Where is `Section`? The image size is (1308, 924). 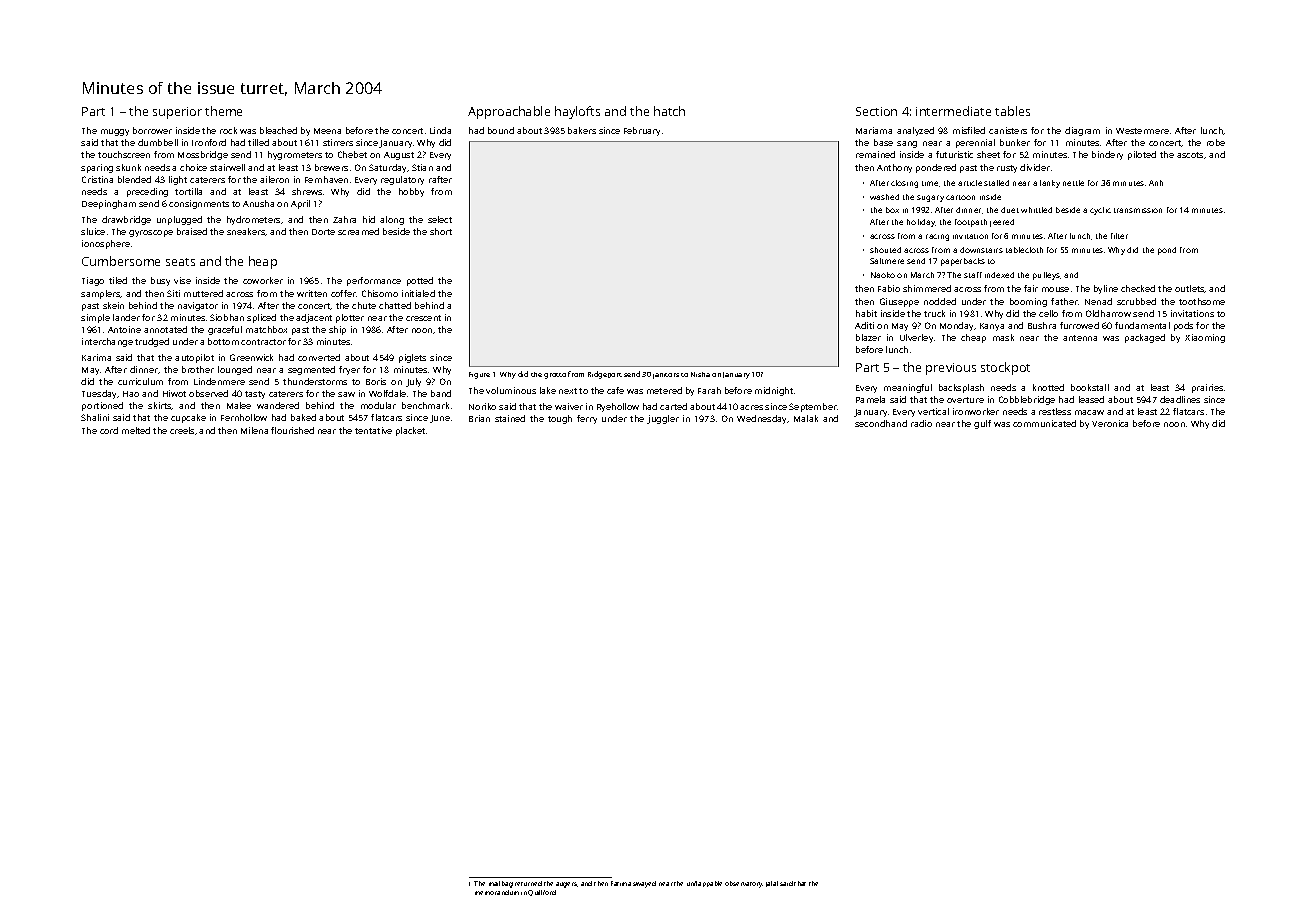 Section is located at coordinates (876, 111).
